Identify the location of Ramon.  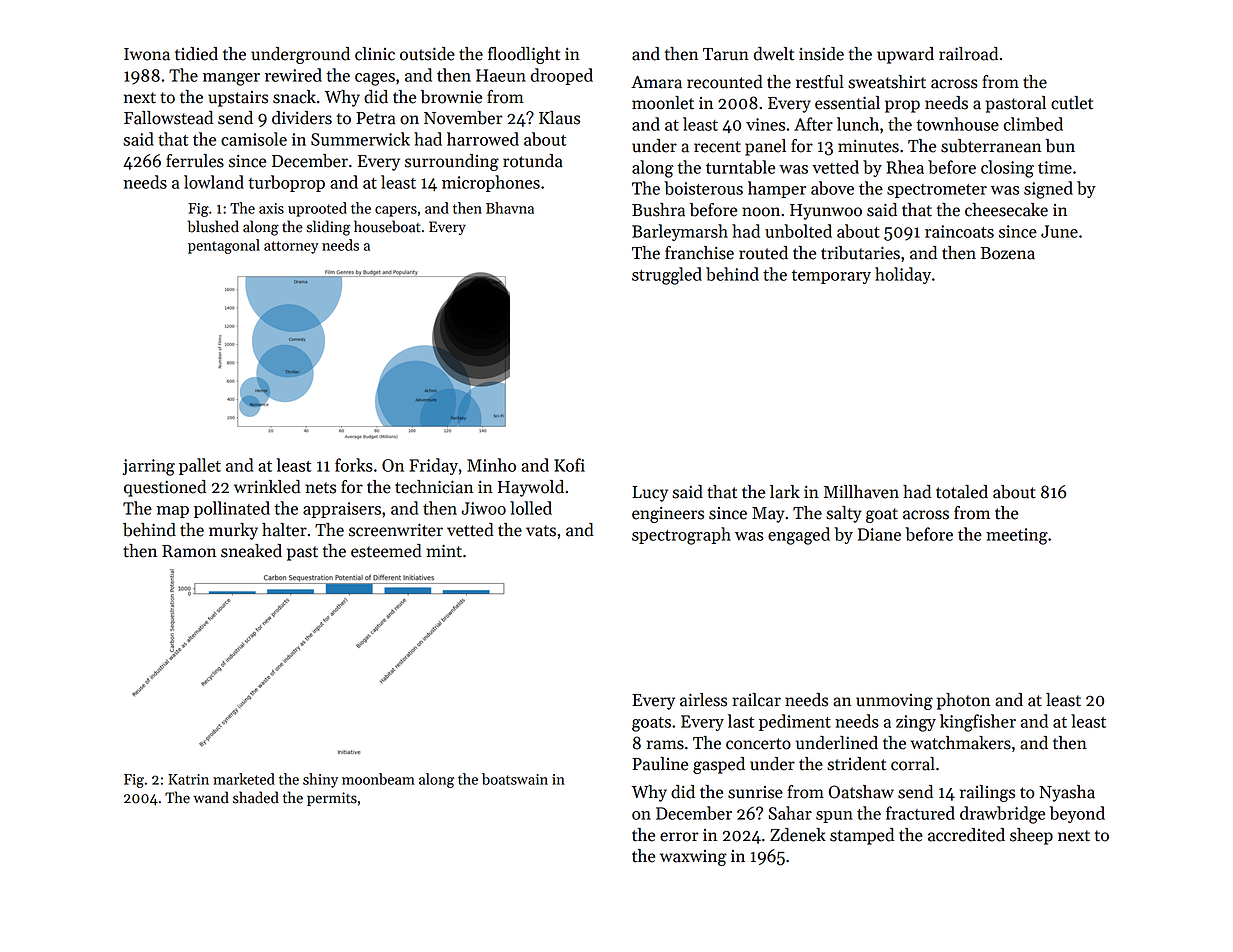
(189, 551).
